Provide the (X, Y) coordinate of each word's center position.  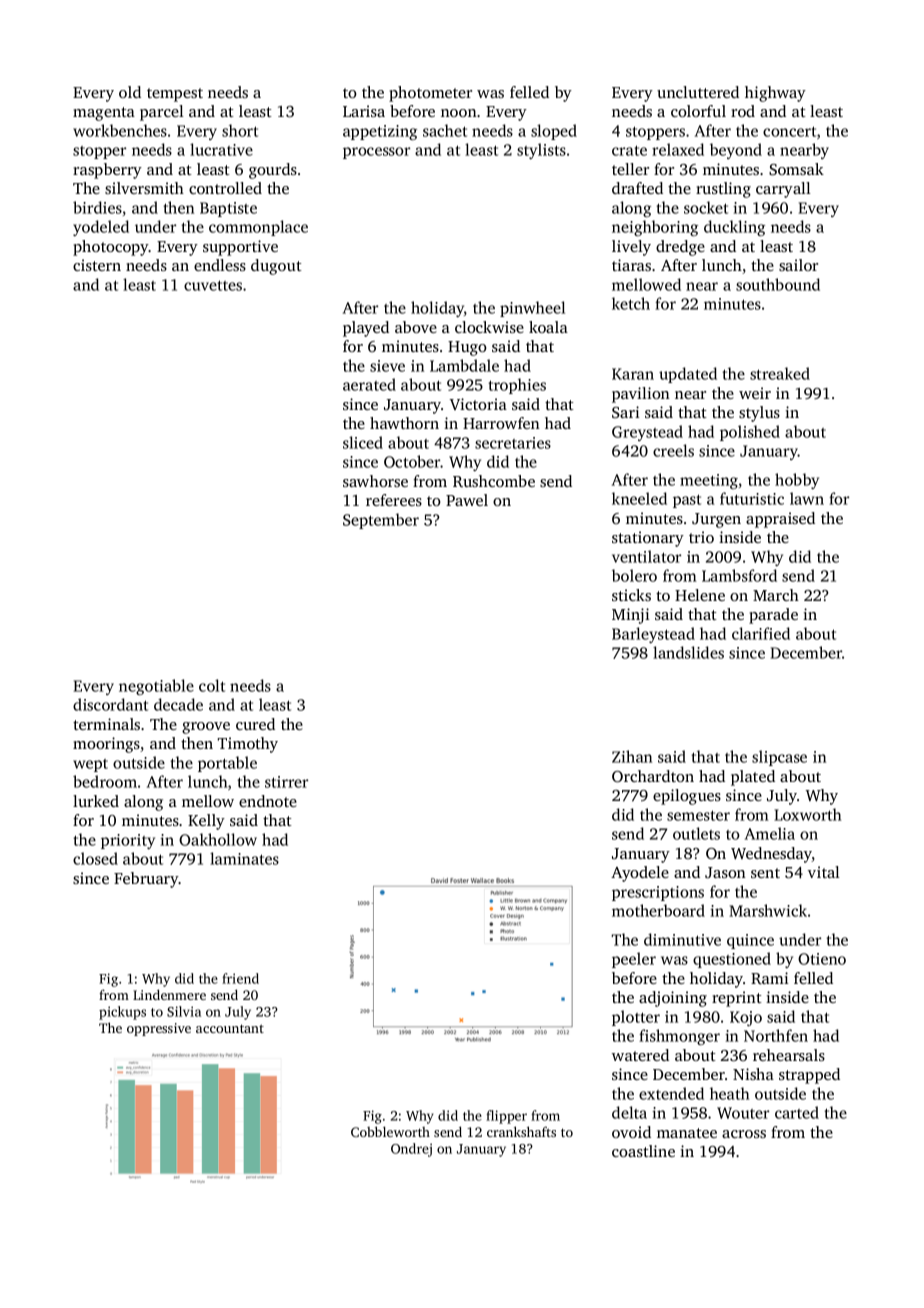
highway (775, 94)
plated (753, 778)
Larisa (364, 111)
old (130, 92)
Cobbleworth (390, 1131)
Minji (630, 616)
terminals (106, 724)
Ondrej (411, 1150)
